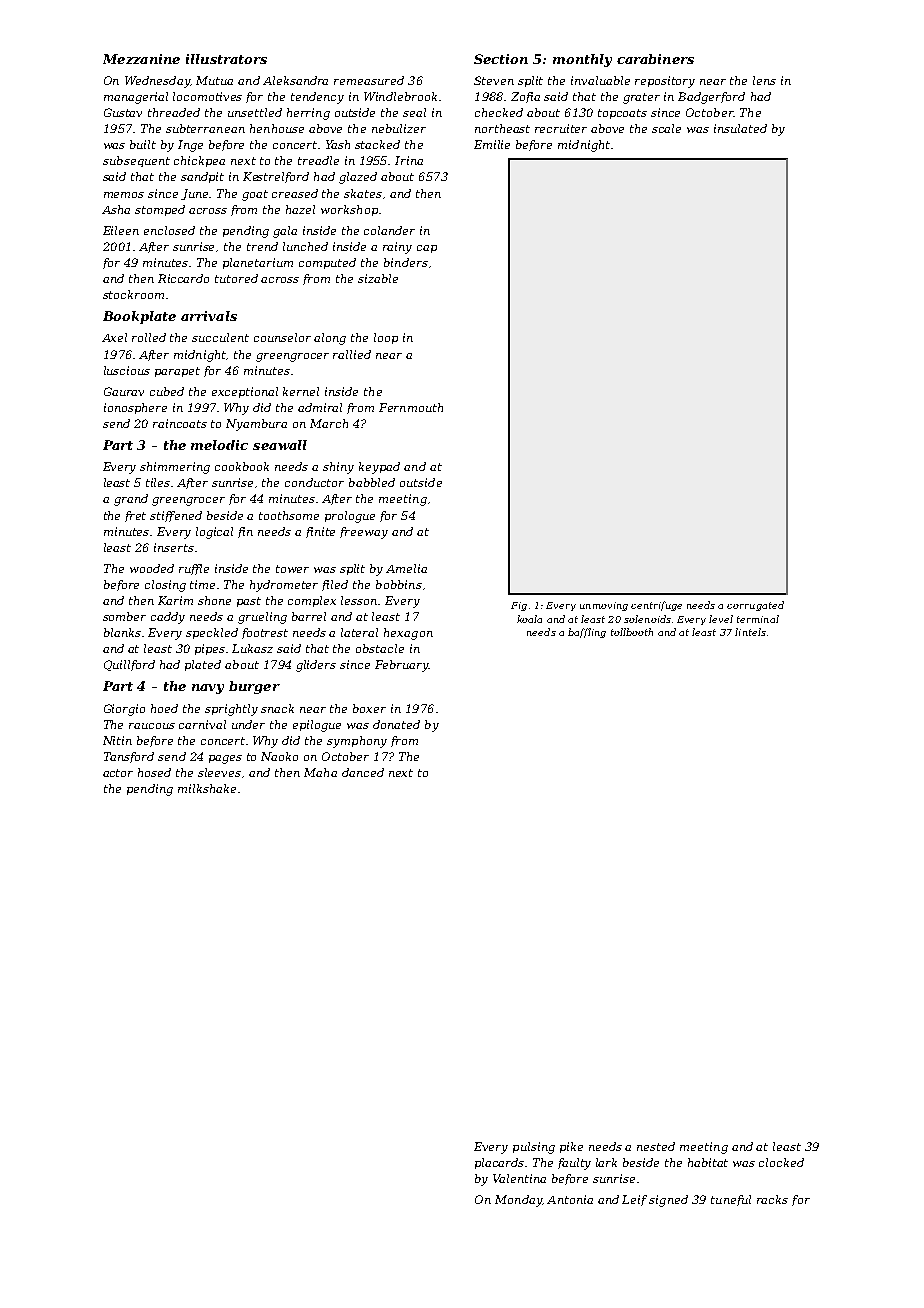  What do you see at coordinates (499, 1163) in the page?
I see `placards` at bounding box center [499, 1163].
